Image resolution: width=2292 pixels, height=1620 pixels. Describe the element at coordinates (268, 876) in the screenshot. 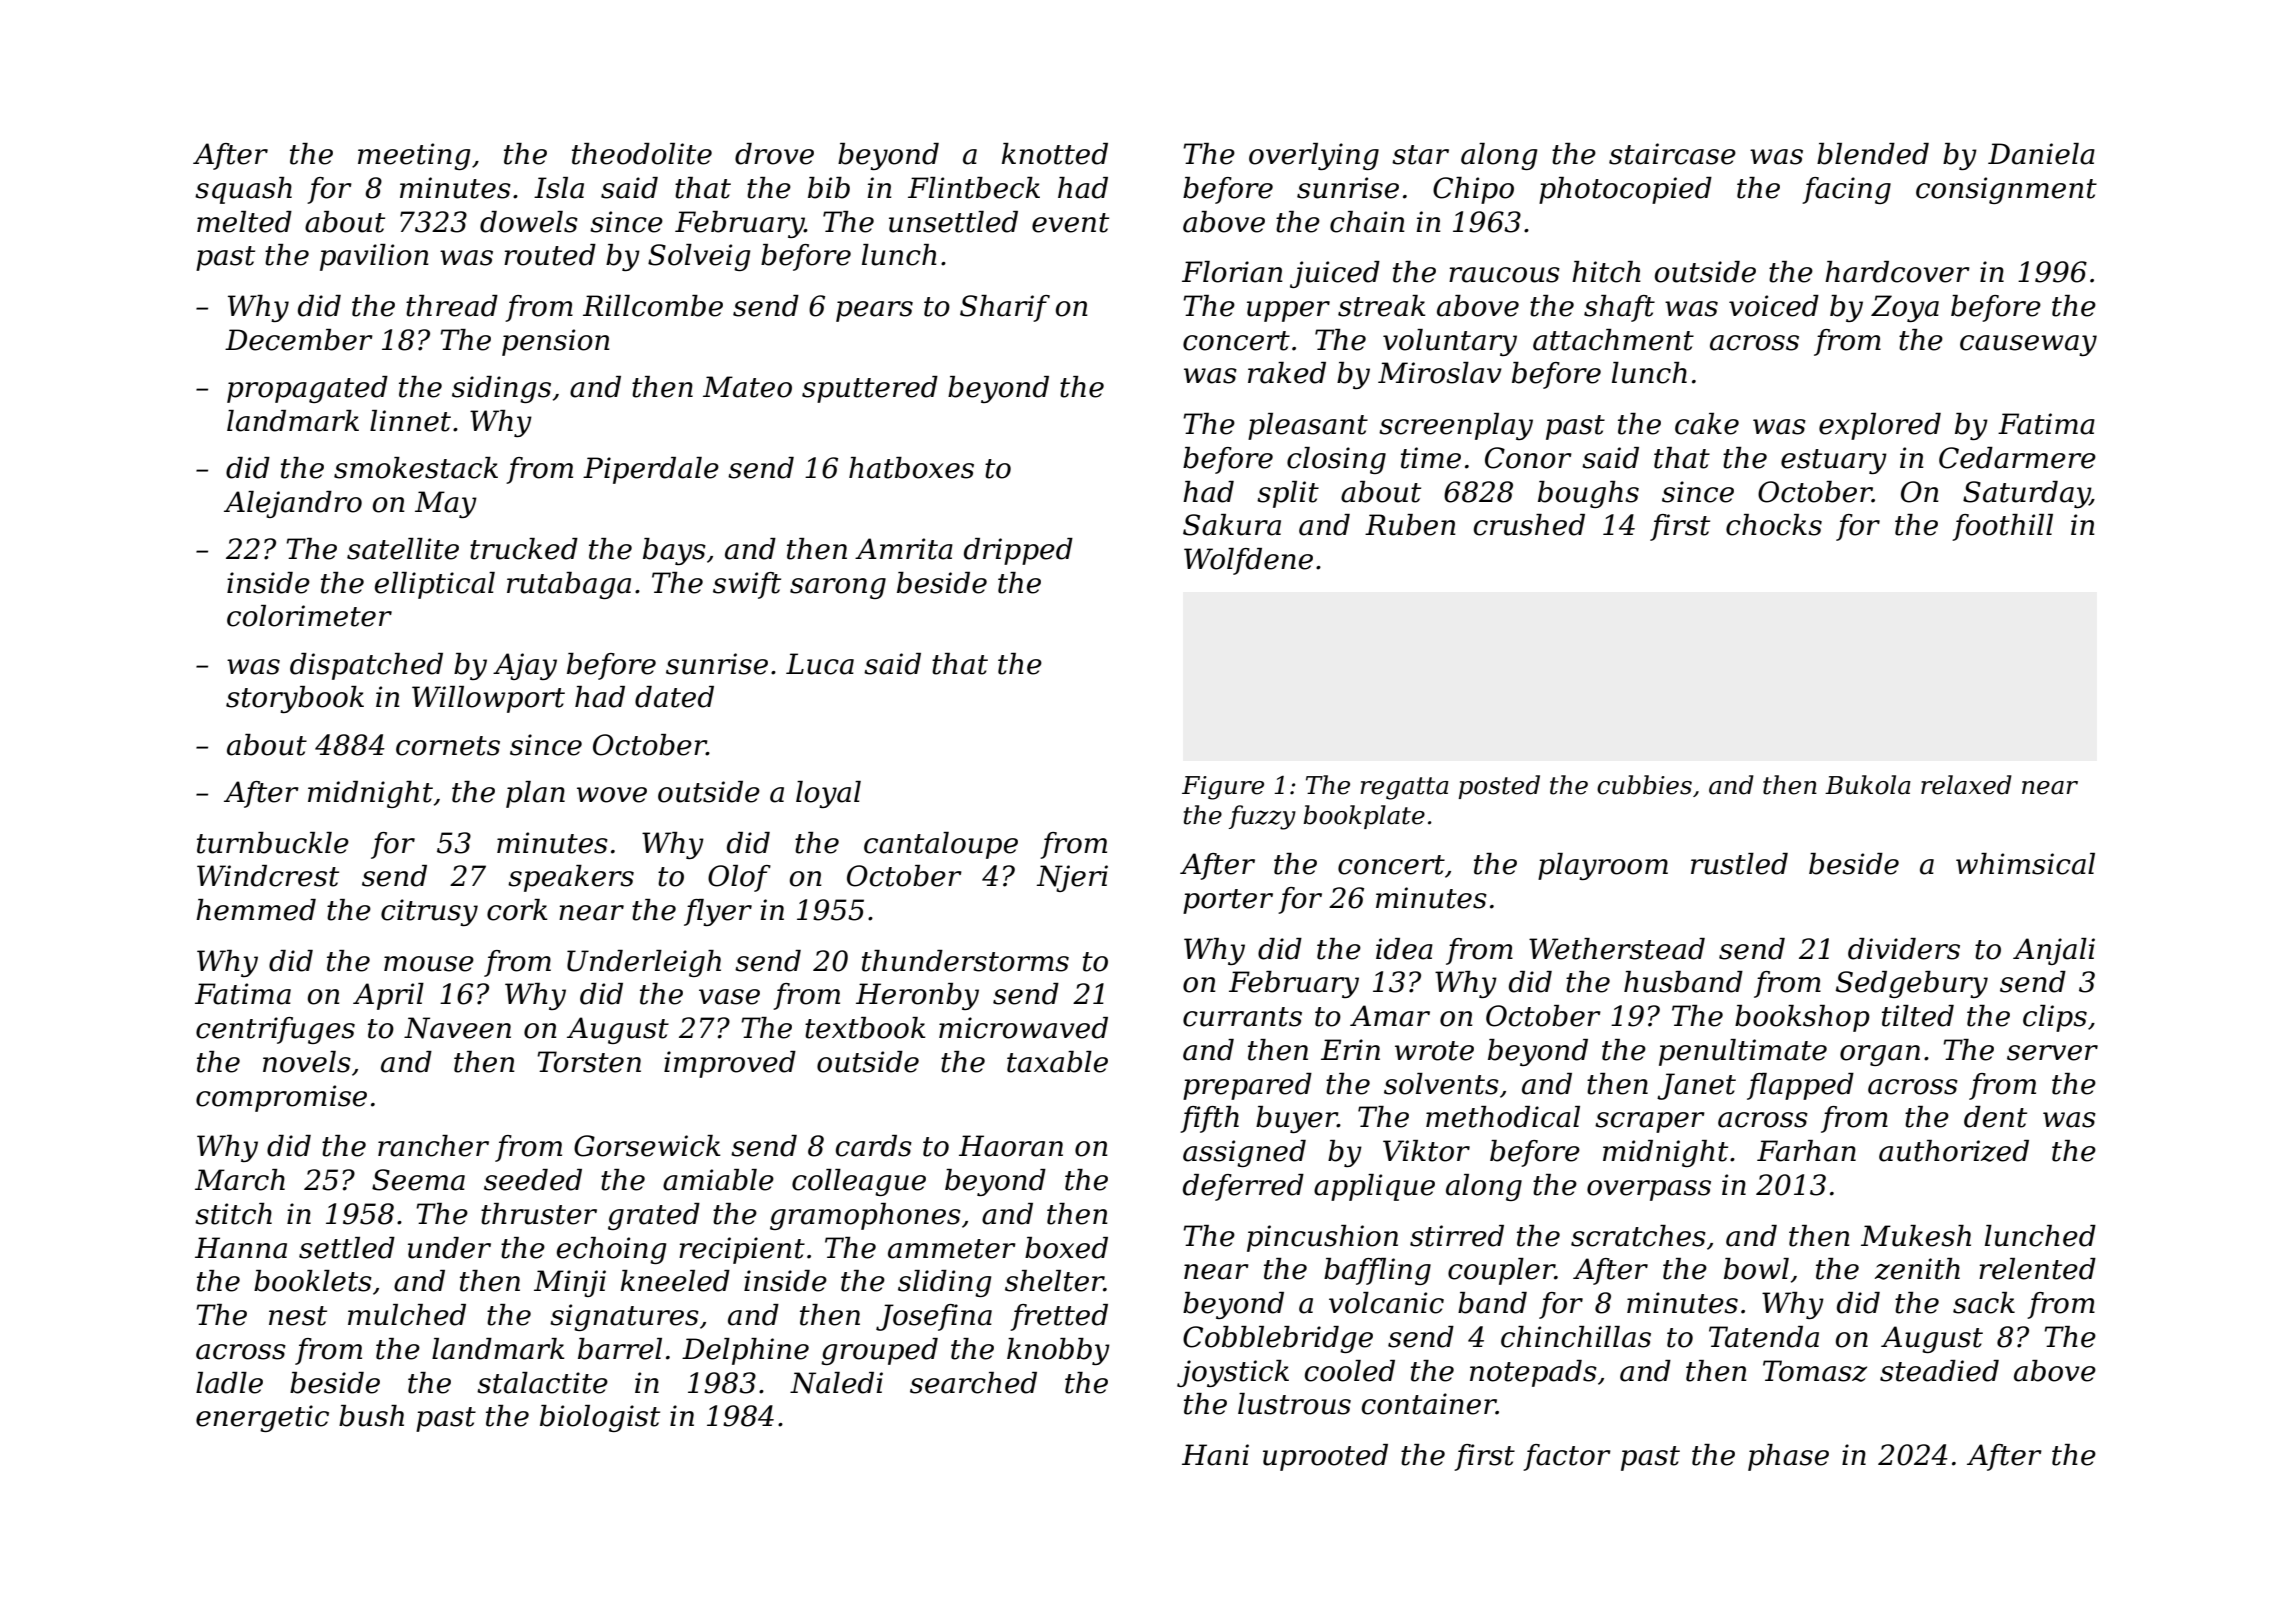

I see `Windcrest` at that location.
